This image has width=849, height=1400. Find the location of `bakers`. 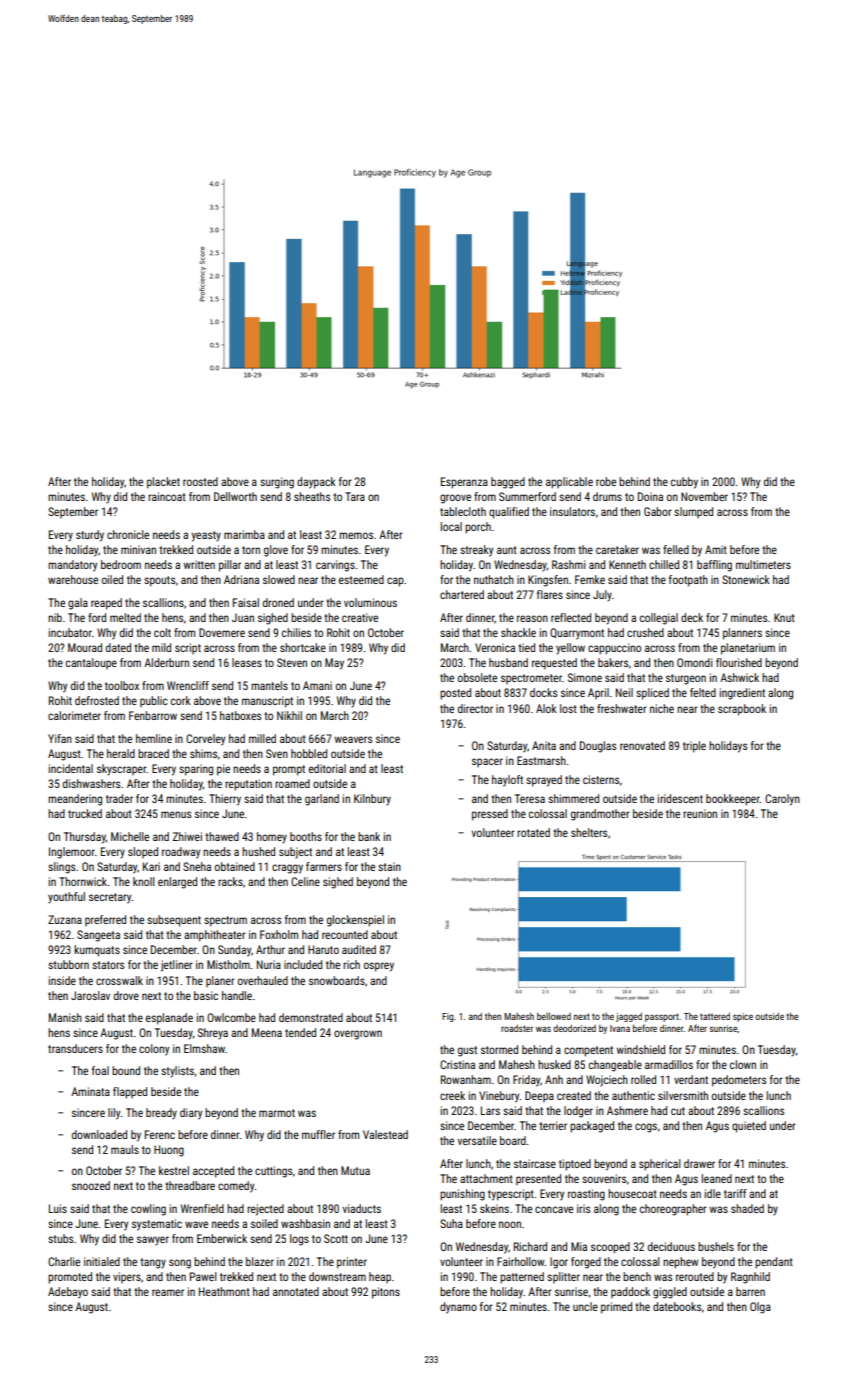

bakers is located at coordinates (613, 662).
